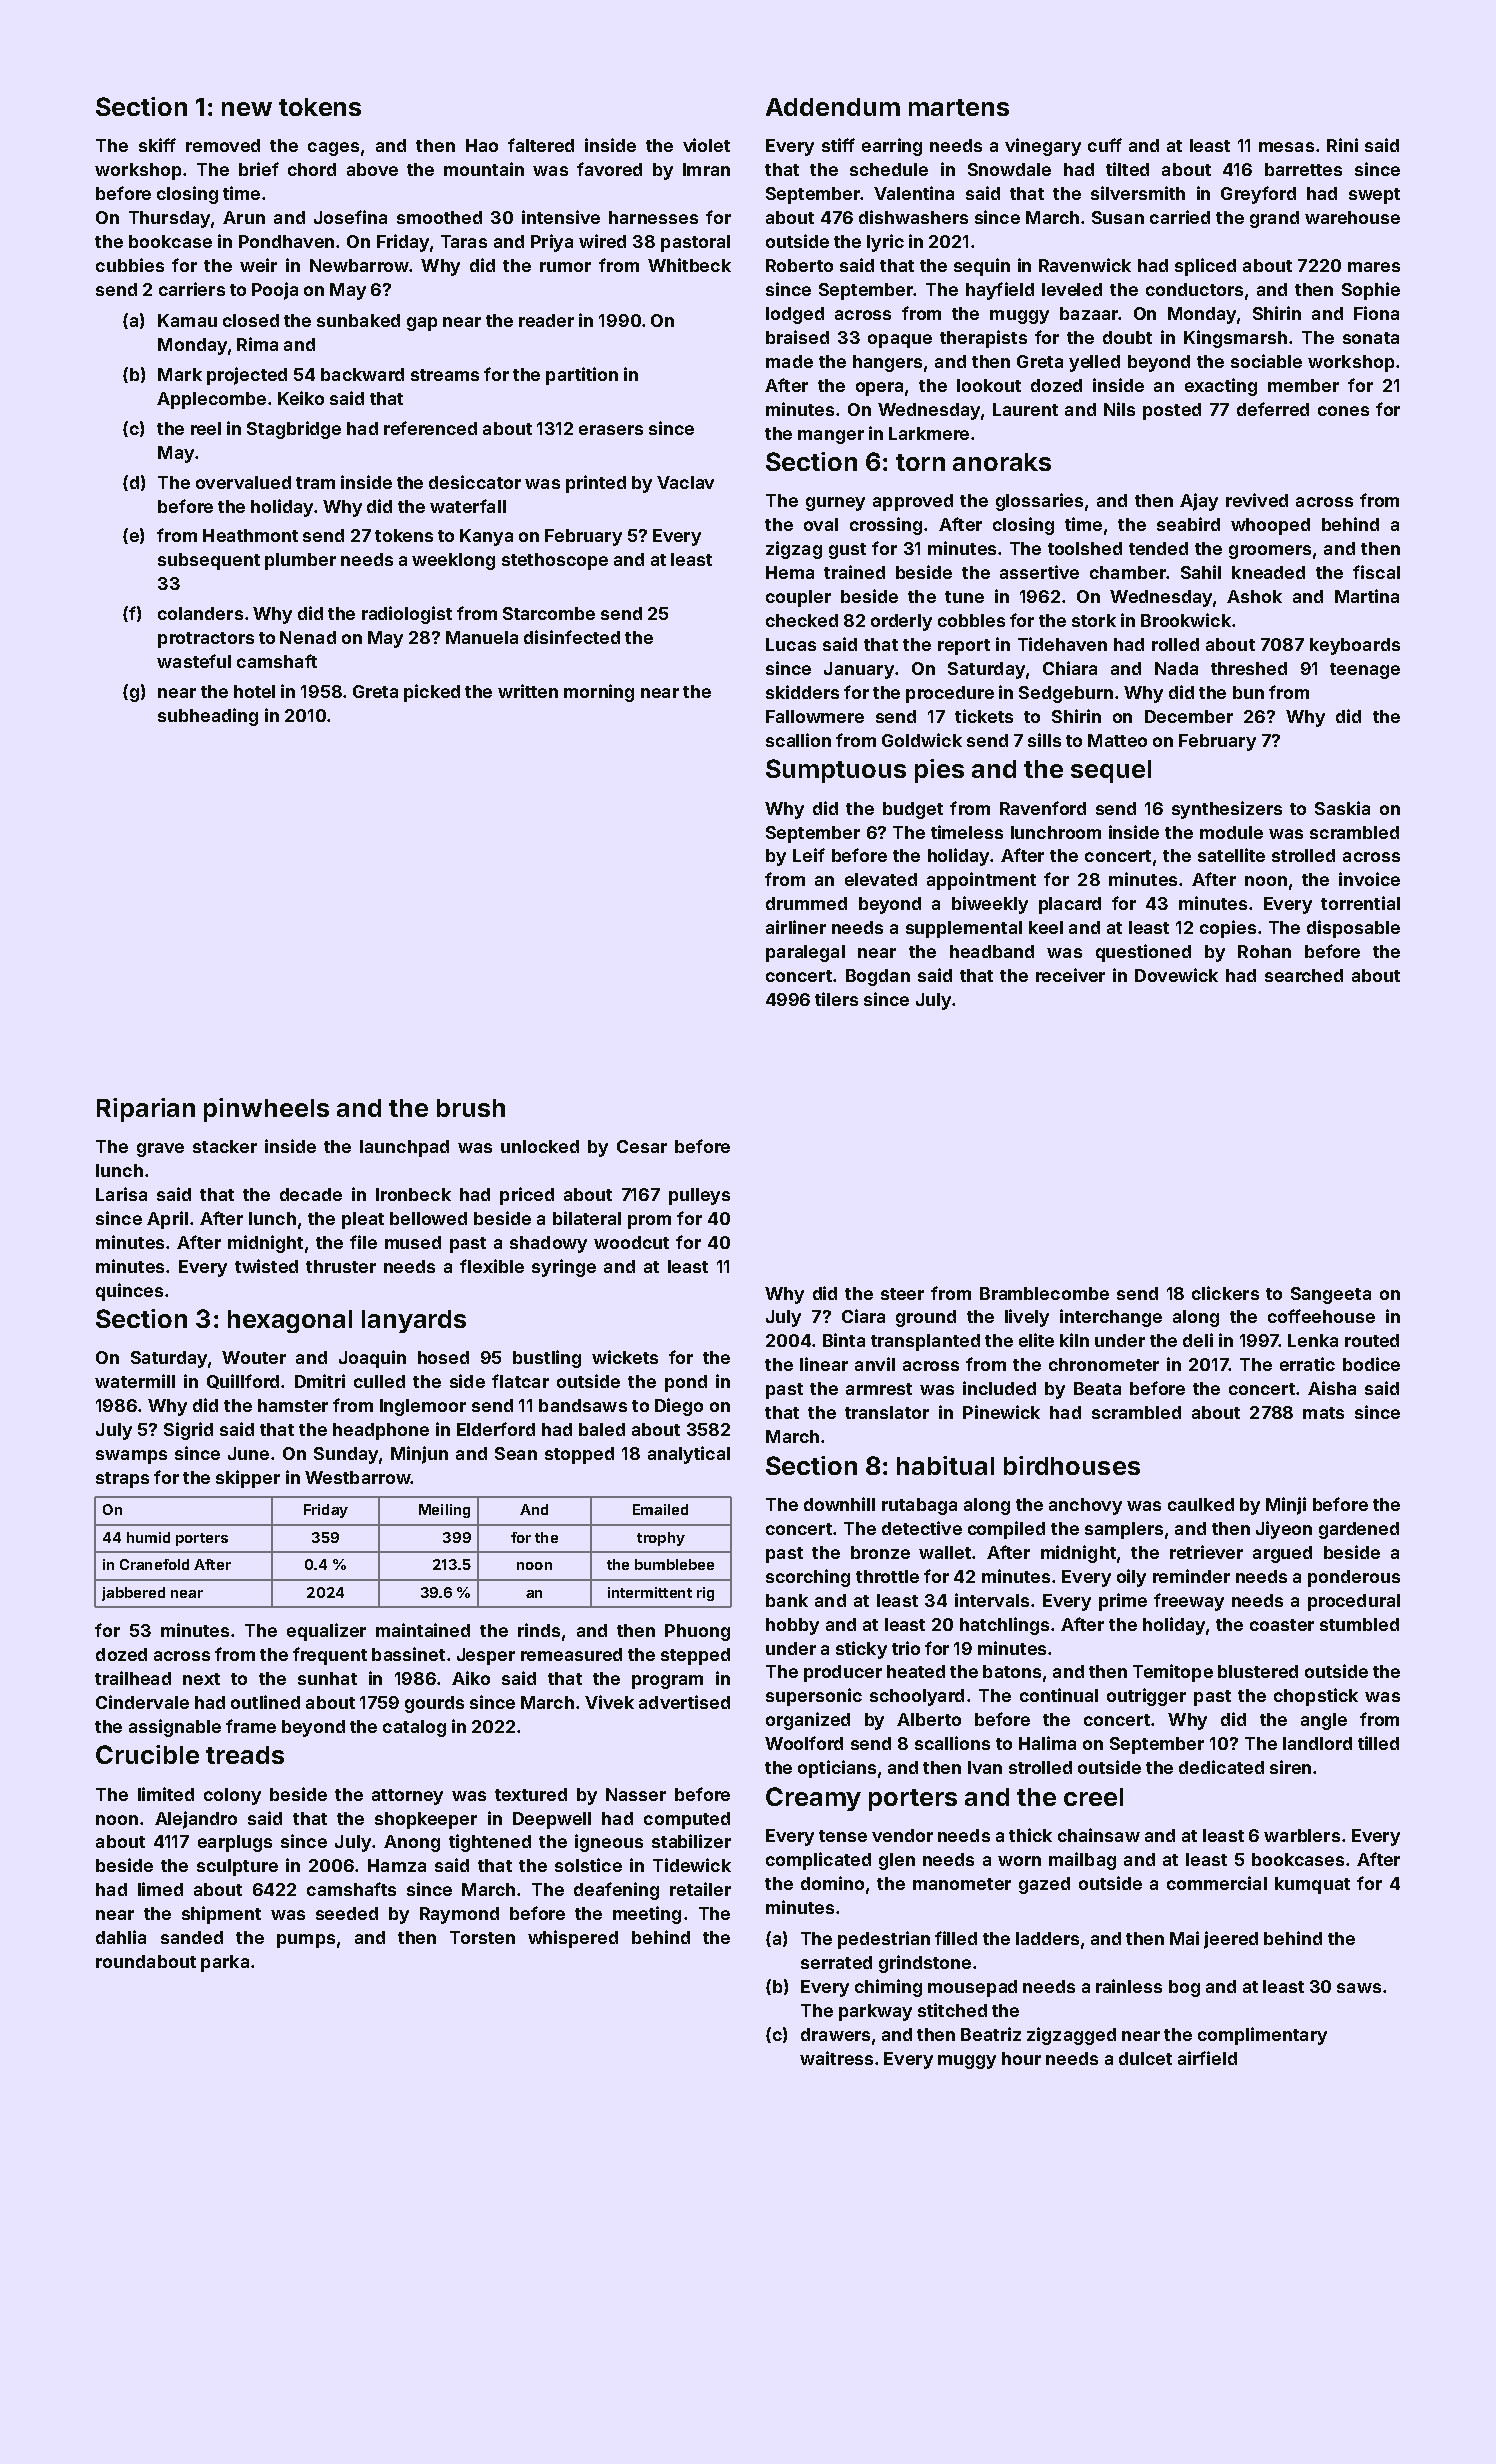 This screenshot has width=1496, height=2464. I want to click on waitress, so click(836, 2058).
